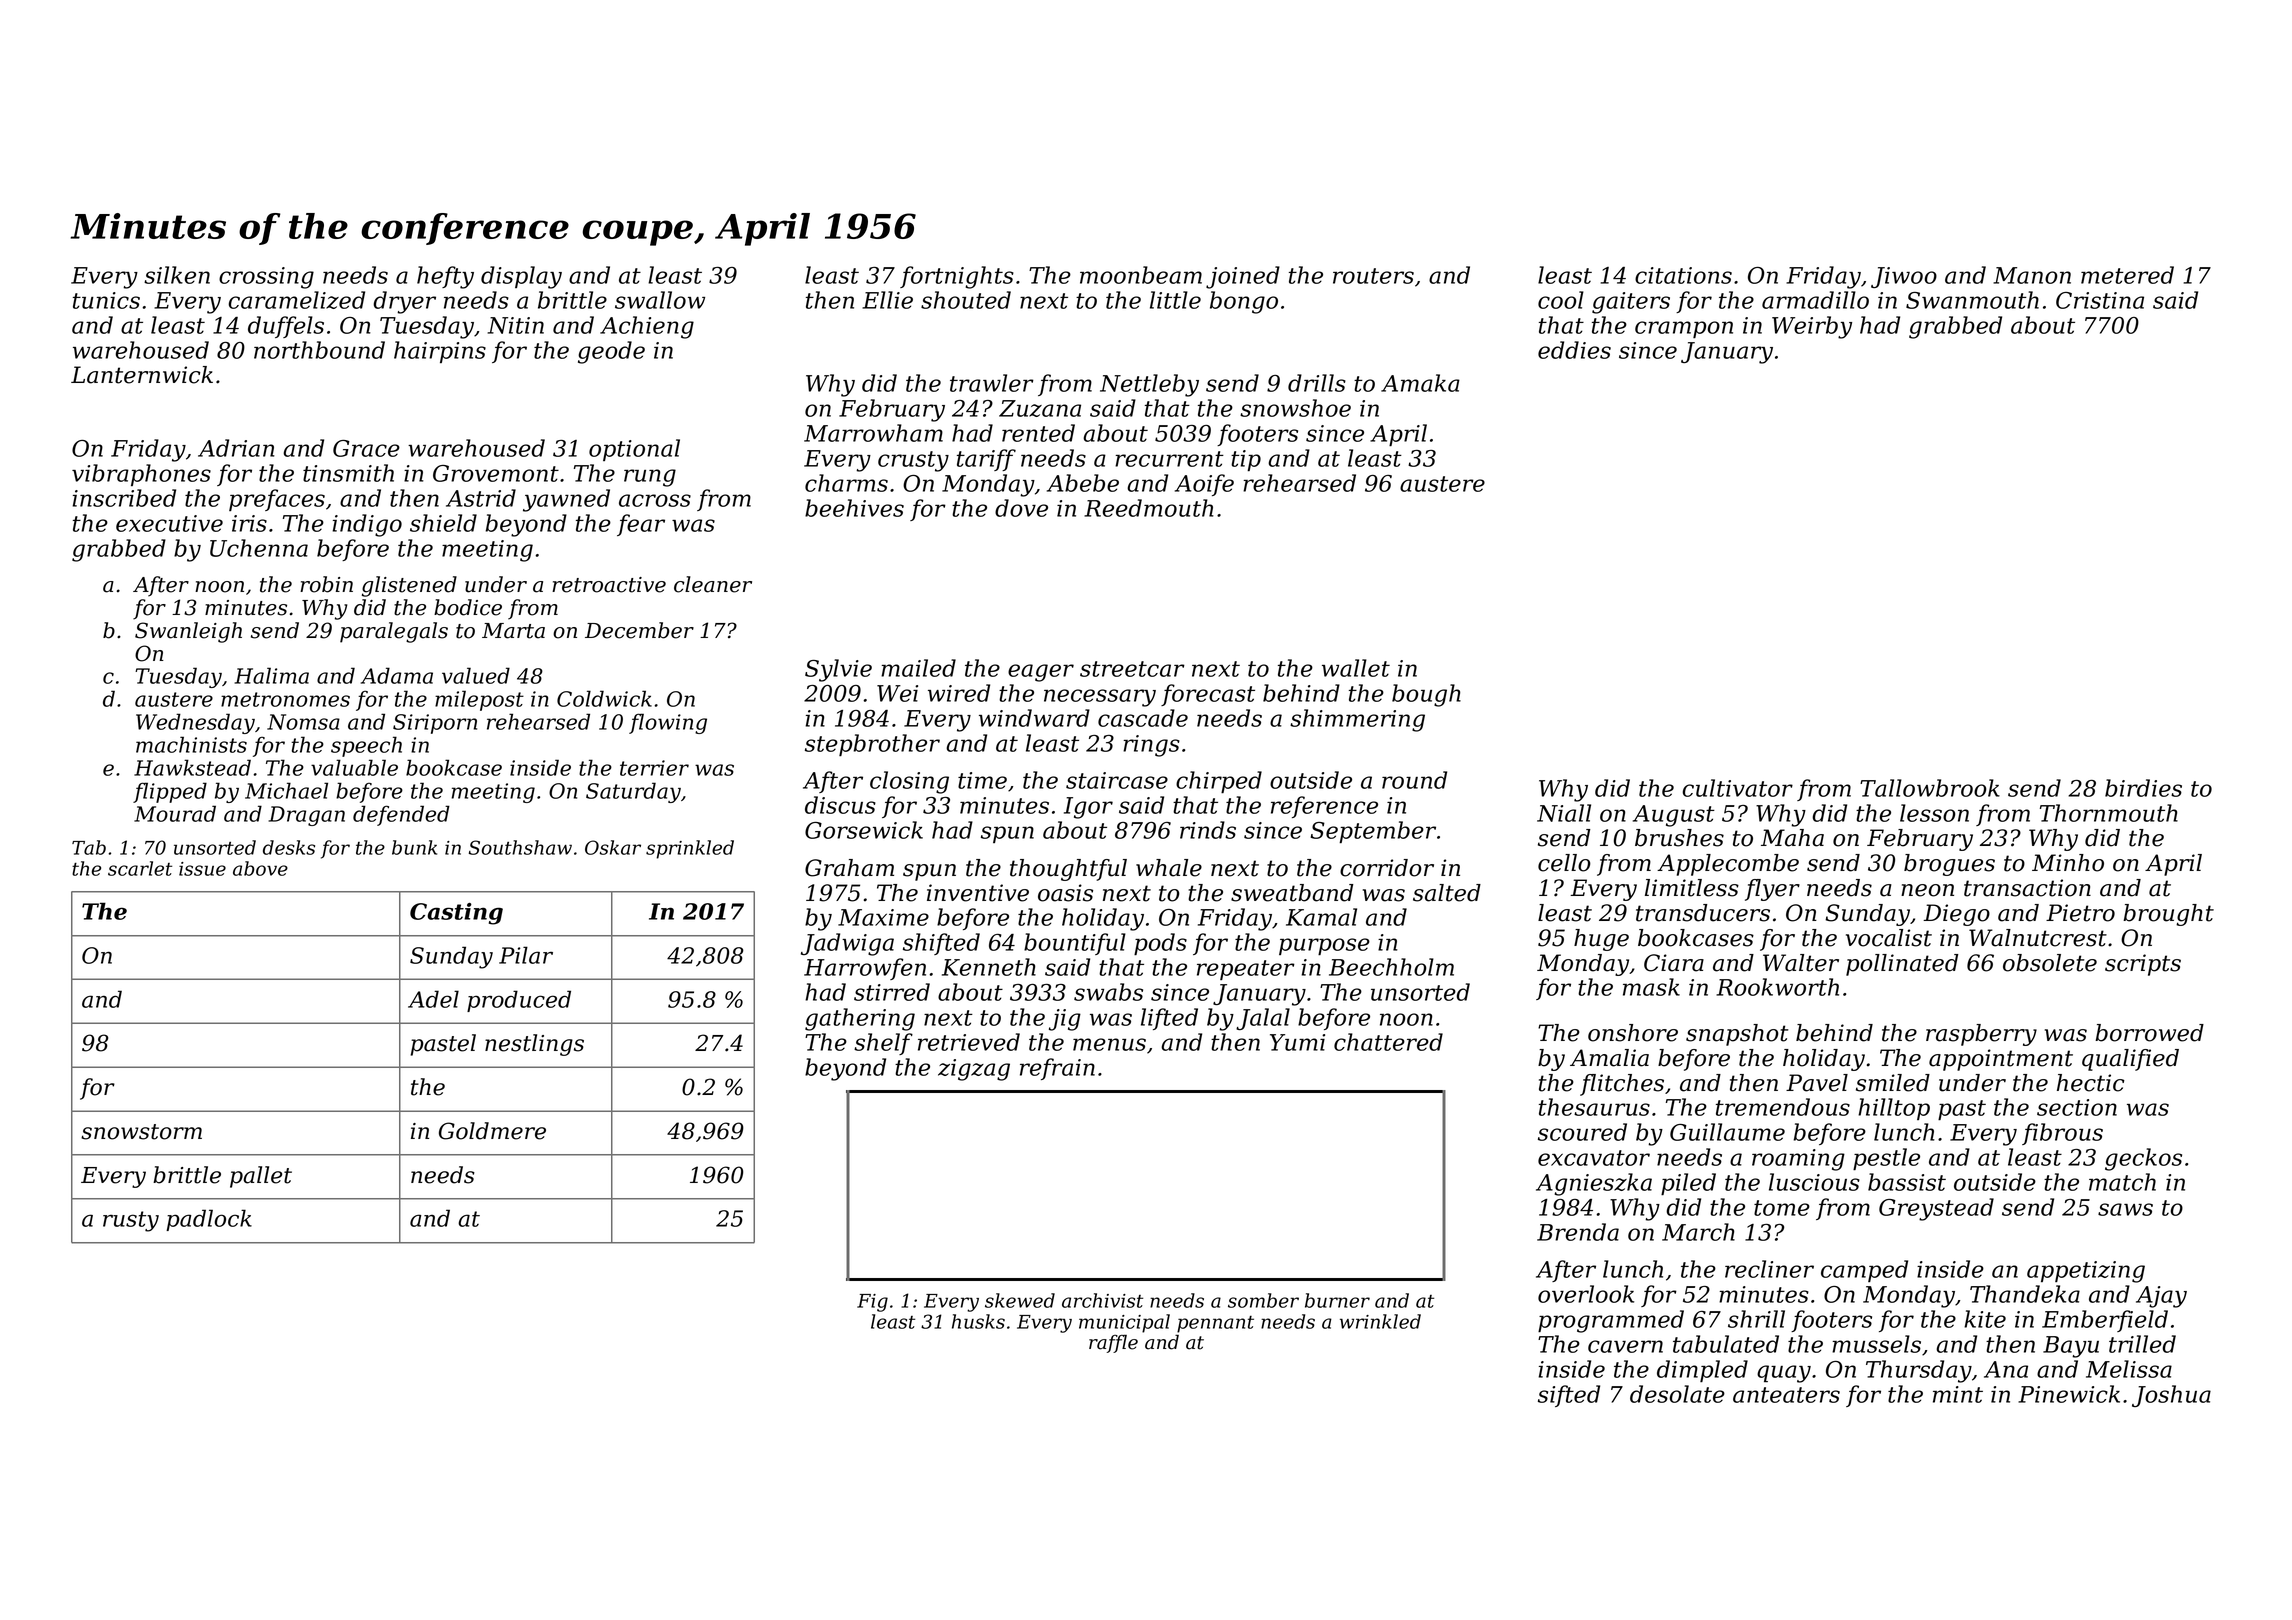 This image has height=1620, width=2292. I want to click on snapshot, so click(1737, 1035).
